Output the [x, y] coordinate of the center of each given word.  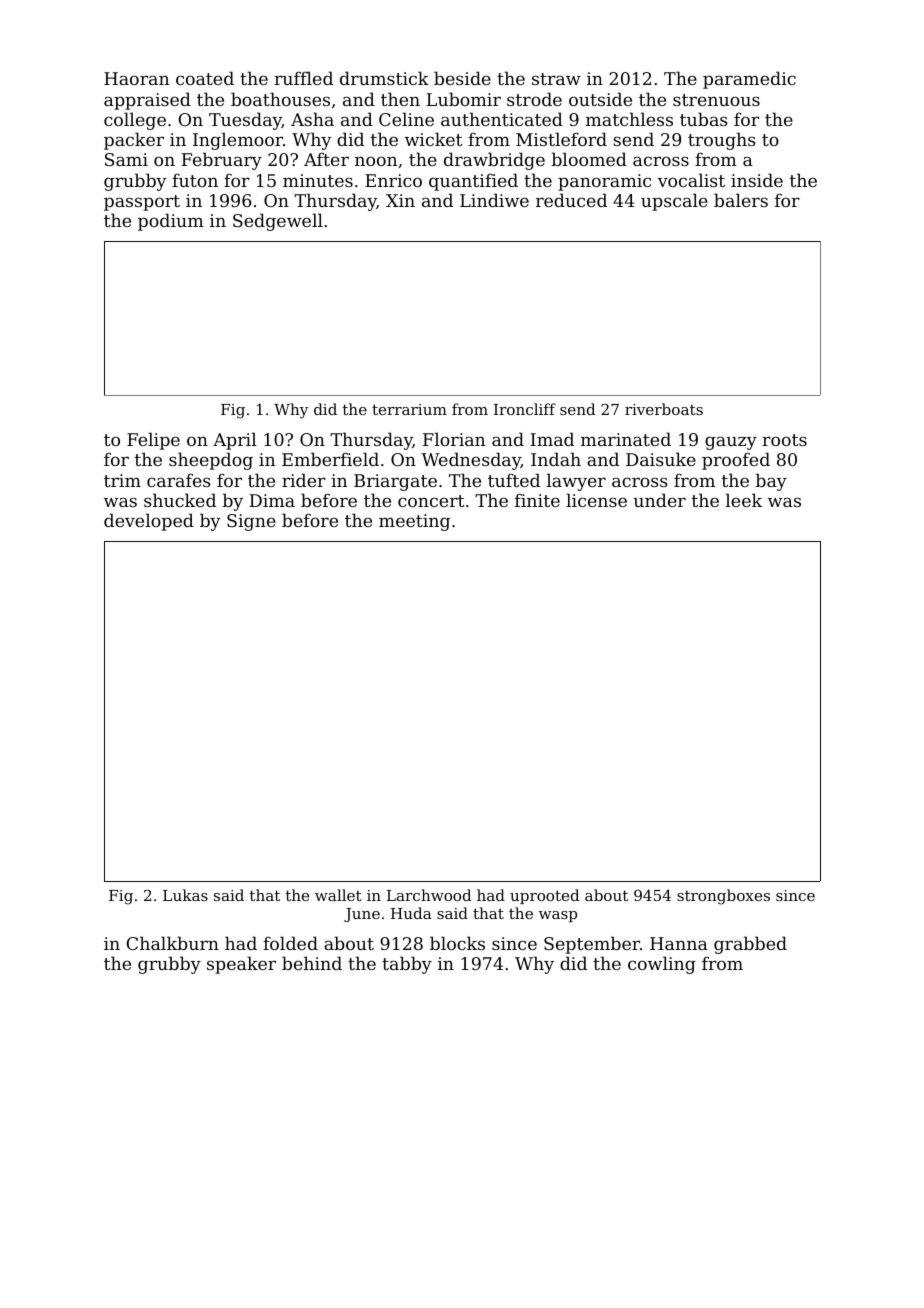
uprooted [544, 896]
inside [757, 180]
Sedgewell [278, 222]
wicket [434, 139]
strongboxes [723, 897]
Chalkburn [173, 943]
